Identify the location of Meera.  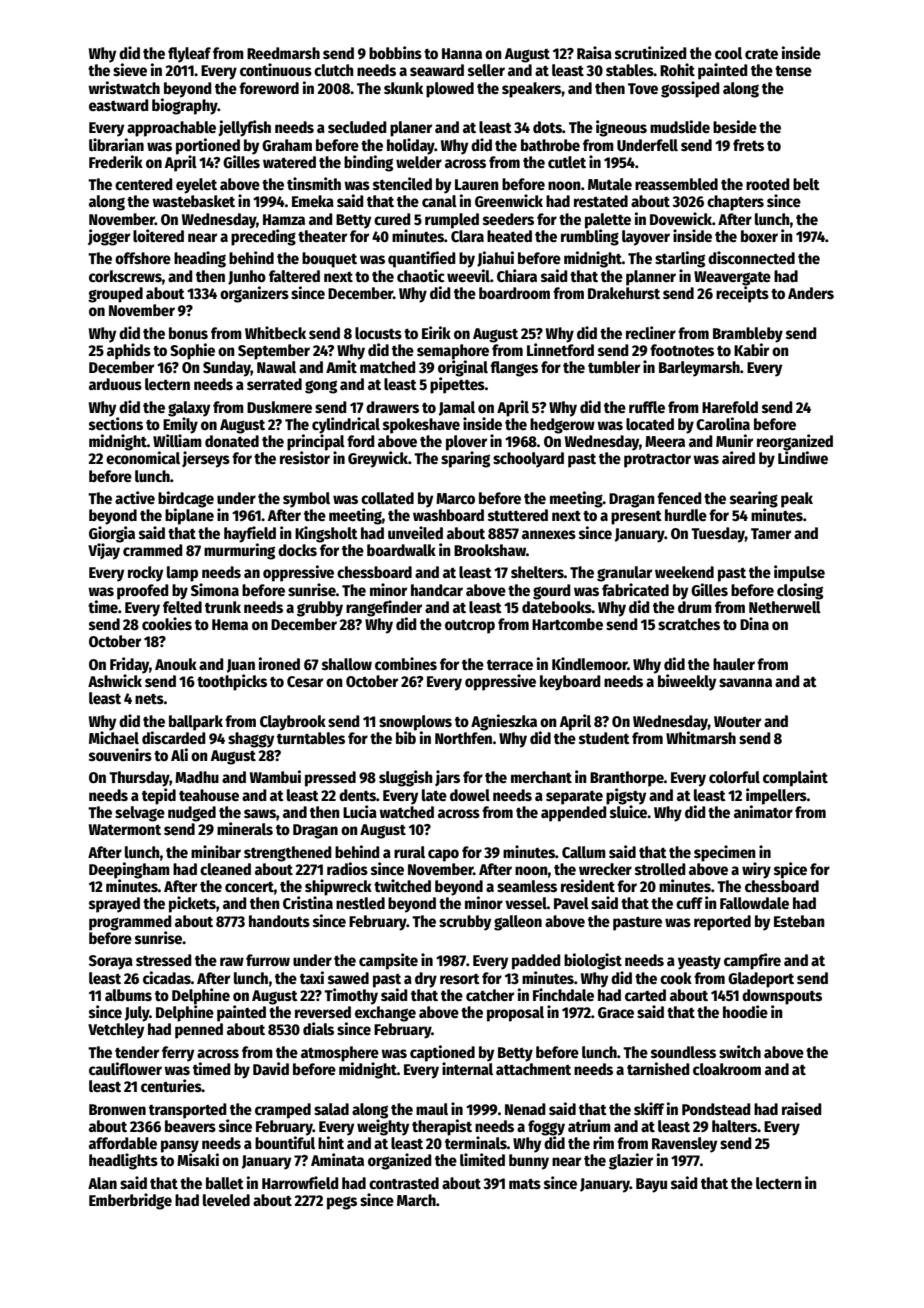
(665, 442).
